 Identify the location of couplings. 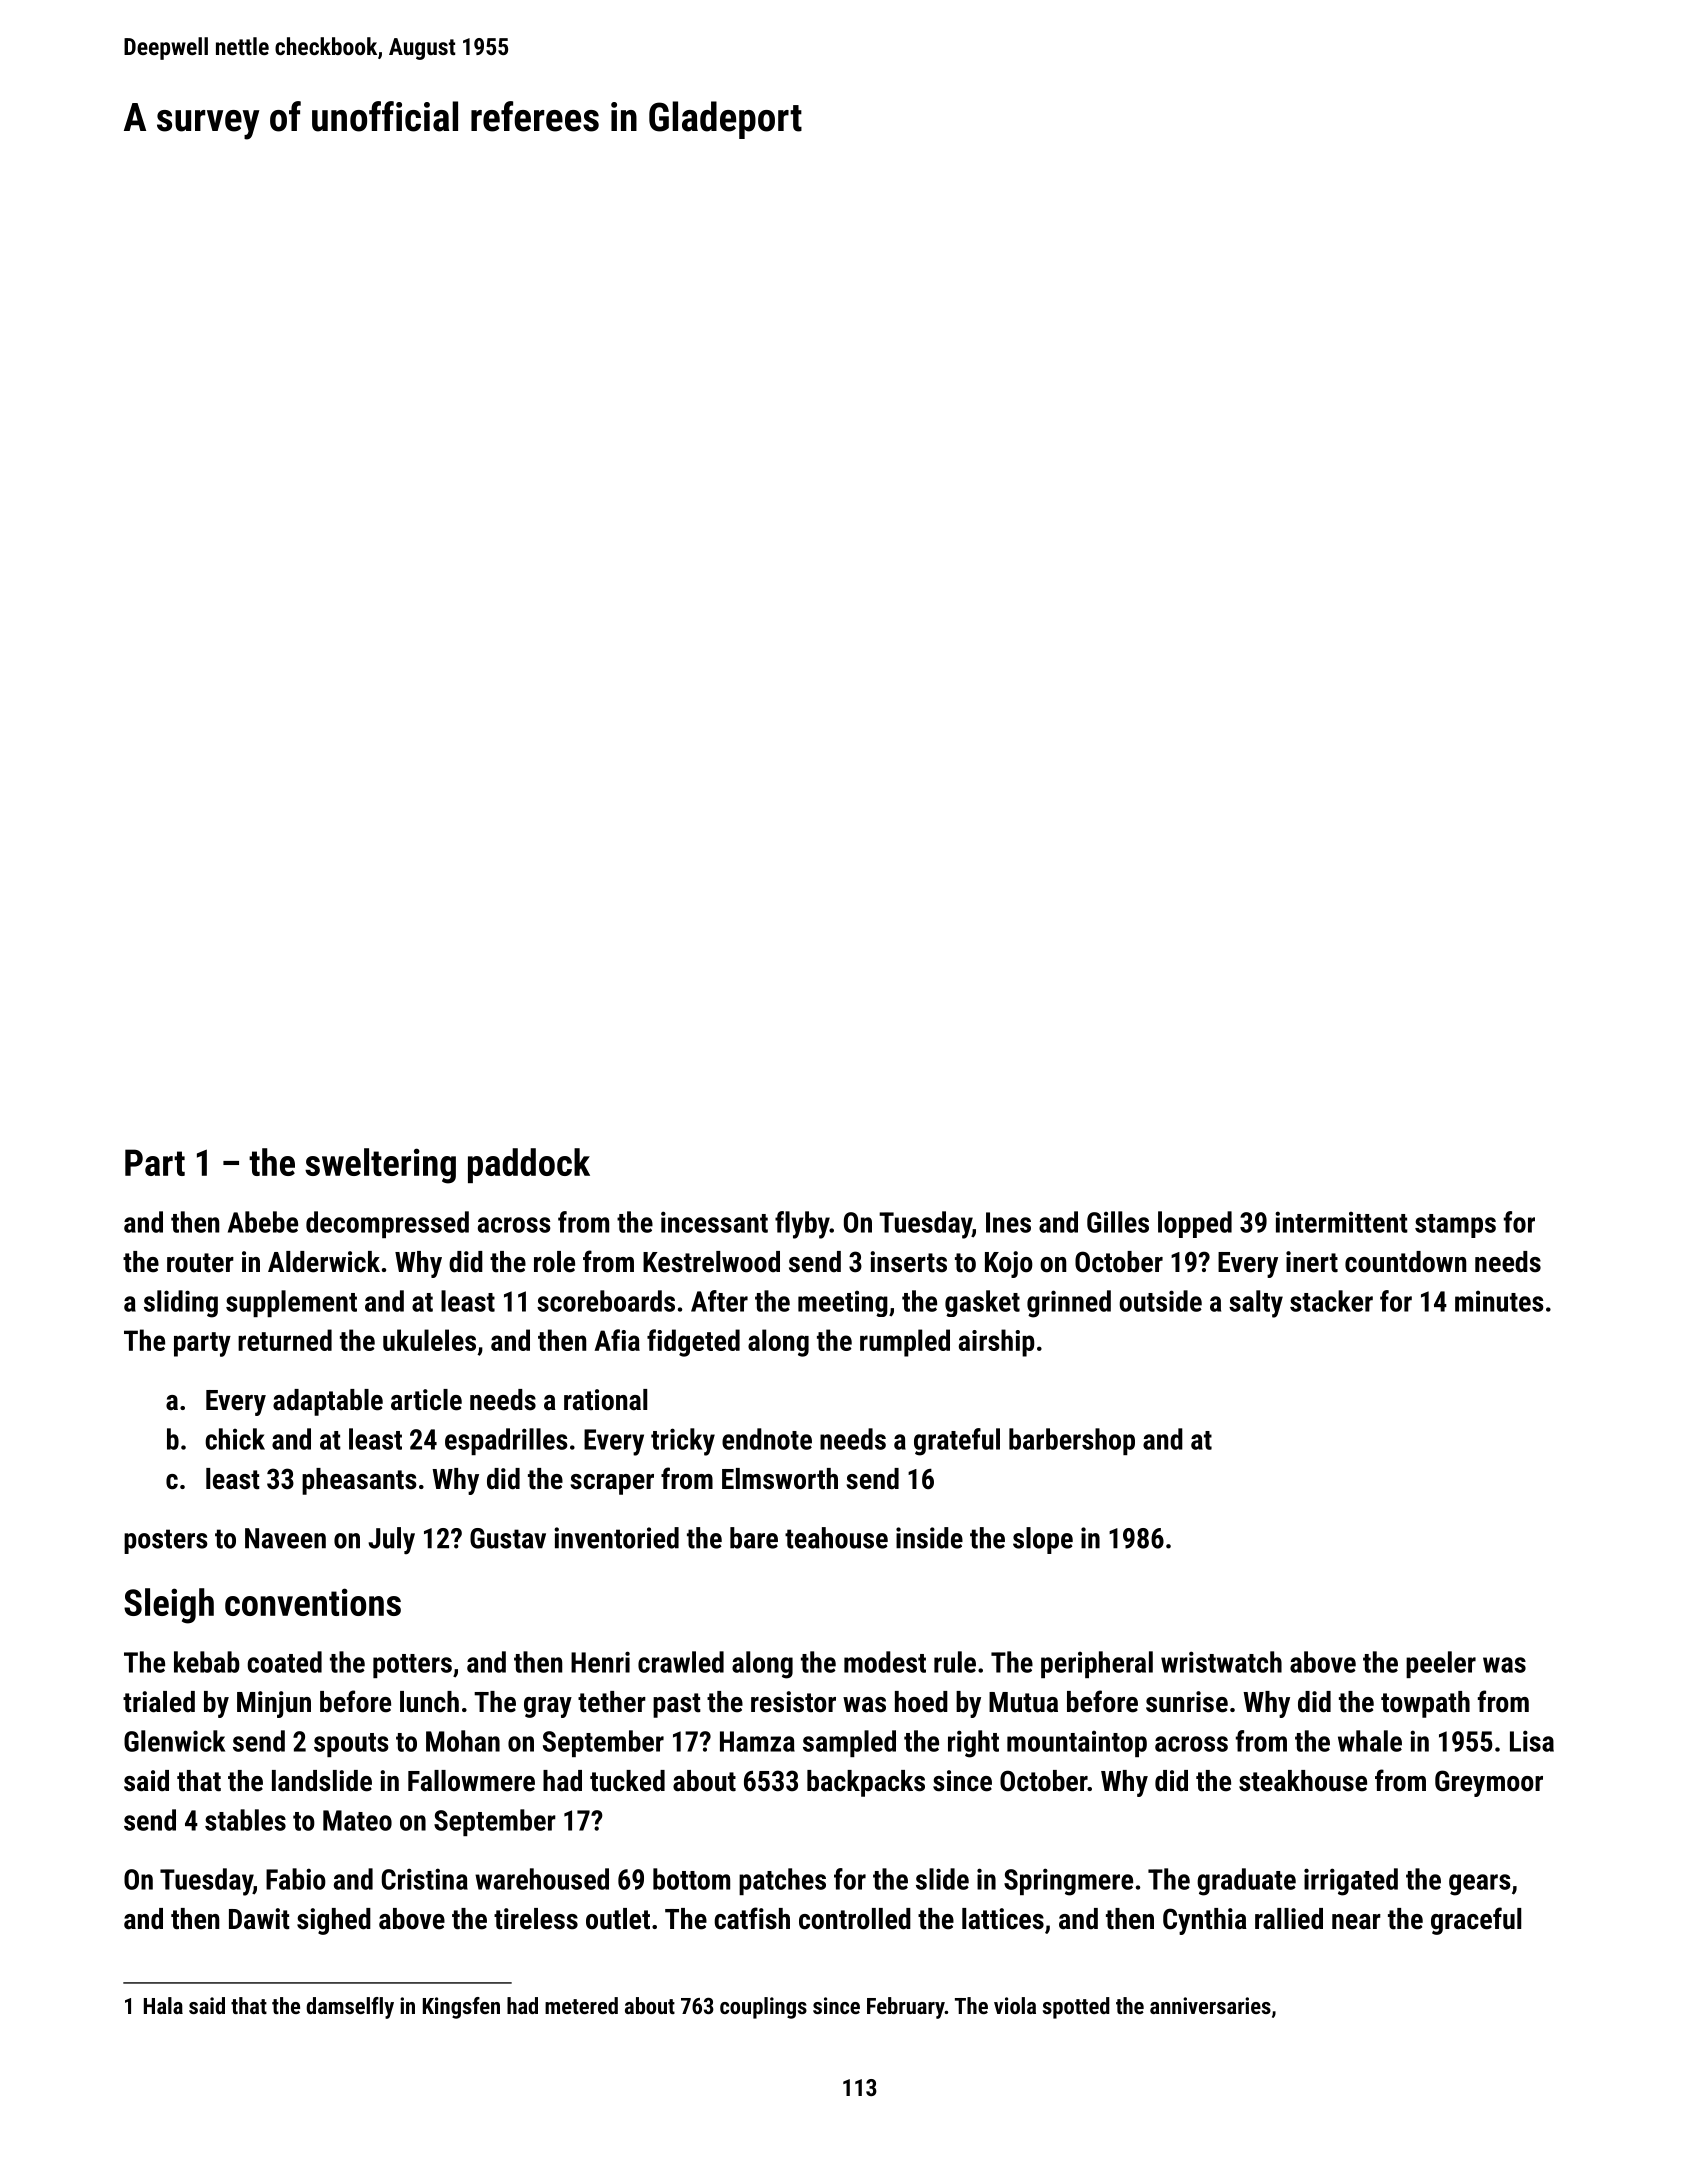
(763, 2008).
